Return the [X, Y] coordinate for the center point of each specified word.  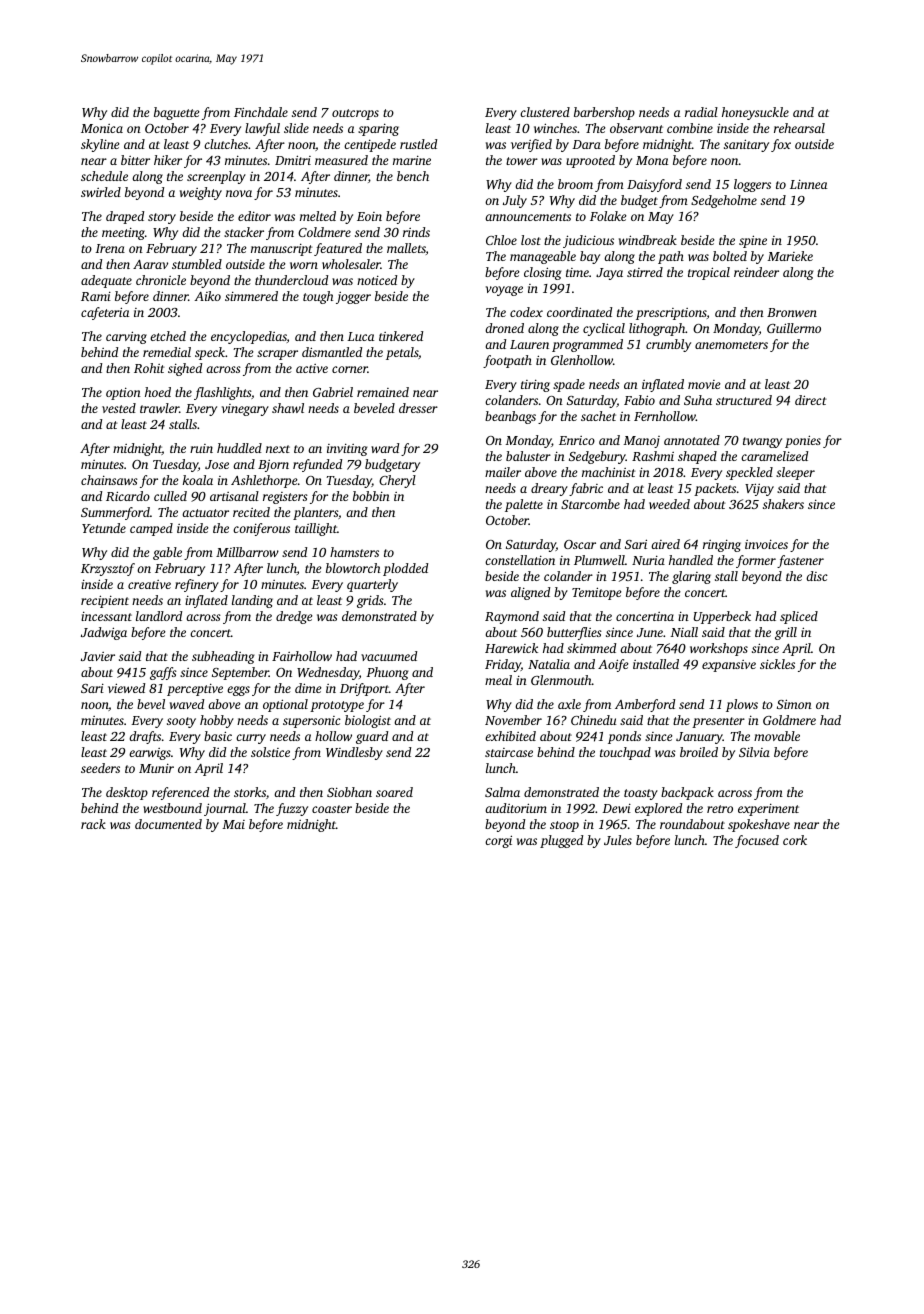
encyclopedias [249, 337]
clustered [545, 112]
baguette [177, 113]
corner [350, 369]
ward [385, 448]
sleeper [795, 473]
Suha [698, 400]
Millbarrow [247, 552]
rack [93, 824]
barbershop [604, 113]
